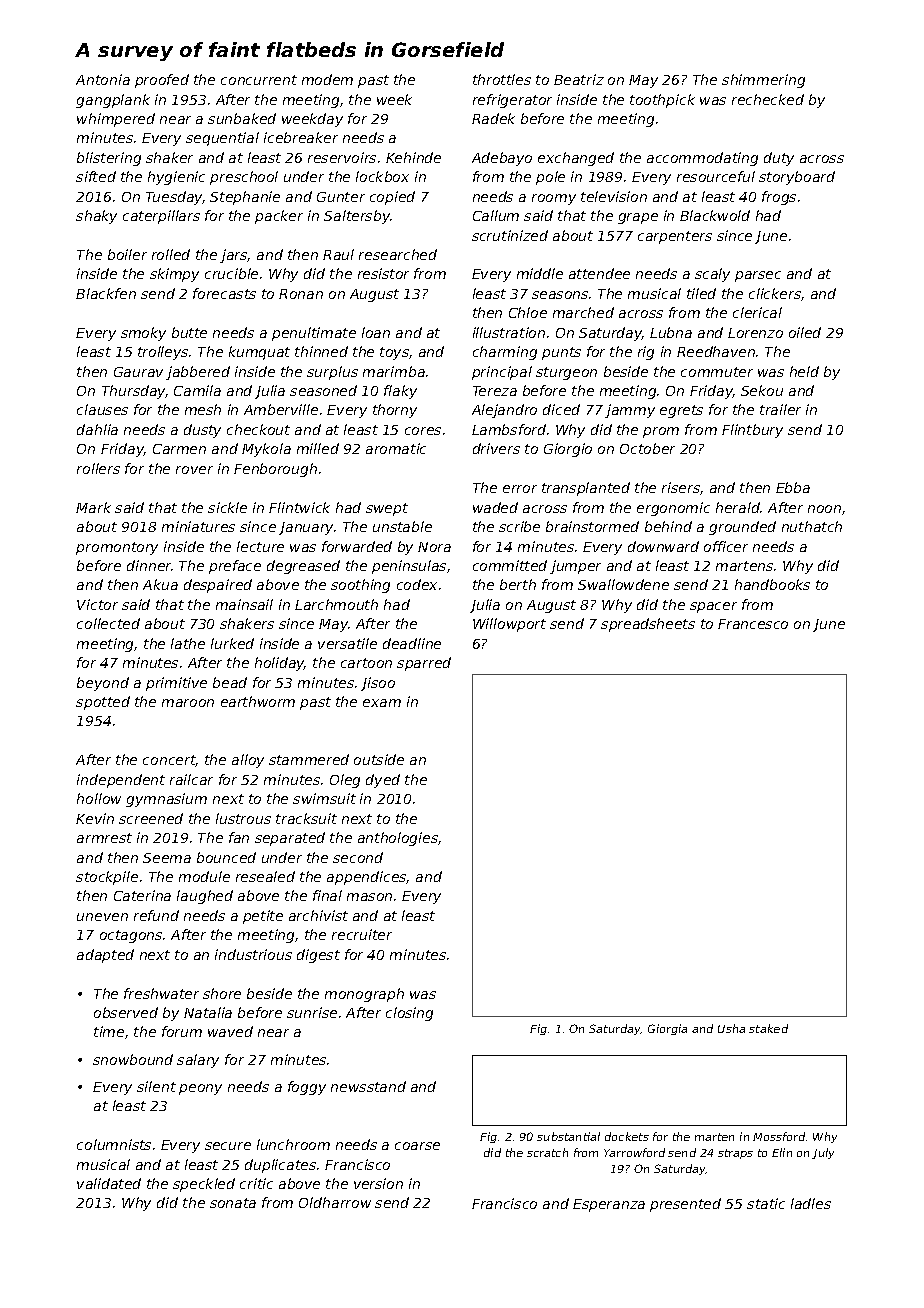  What do you see at coordinates (103, 703) in the screenshot?
I see `spotted` at bounding box center [103, 703].
